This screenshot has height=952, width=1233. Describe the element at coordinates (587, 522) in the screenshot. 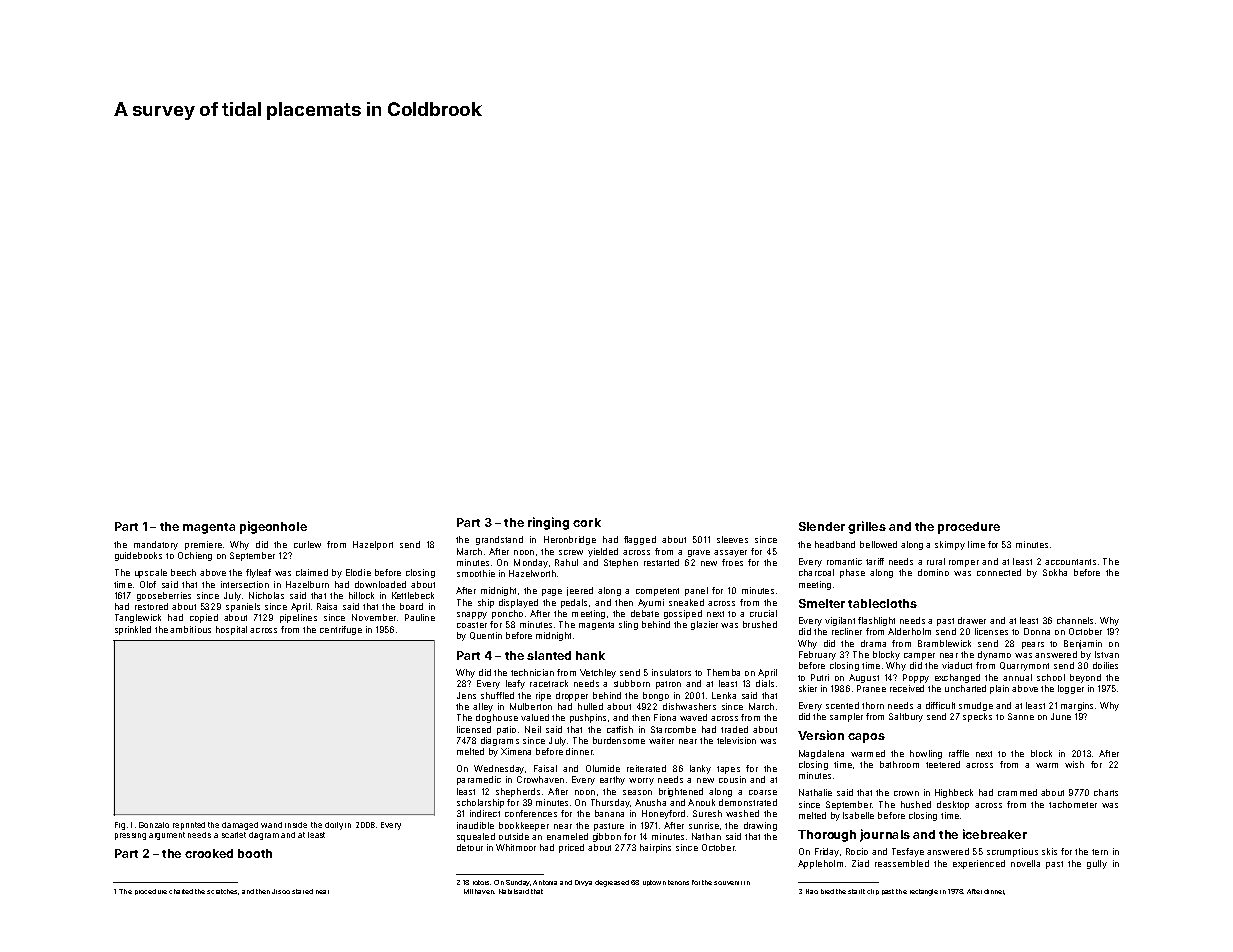

I see `cork` at that location.
